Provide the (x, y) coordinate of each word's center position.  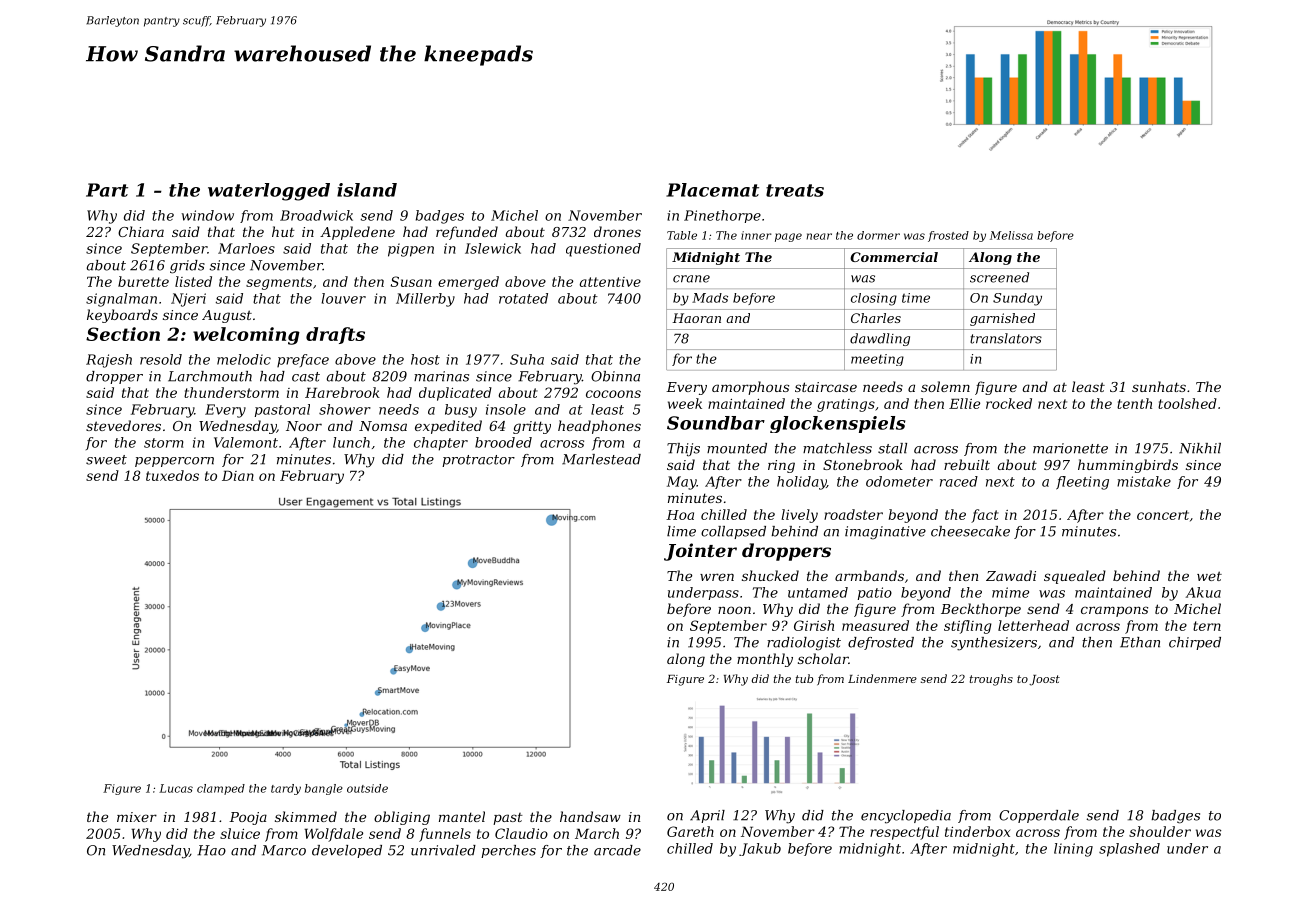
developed (347, 851)
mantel (462, 816)
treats (795, 190)
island (367, 190)
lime (681, 531)
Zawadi (1011, 575)
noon (734, 610)
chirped (1195, 643)
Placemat (712, 190)
